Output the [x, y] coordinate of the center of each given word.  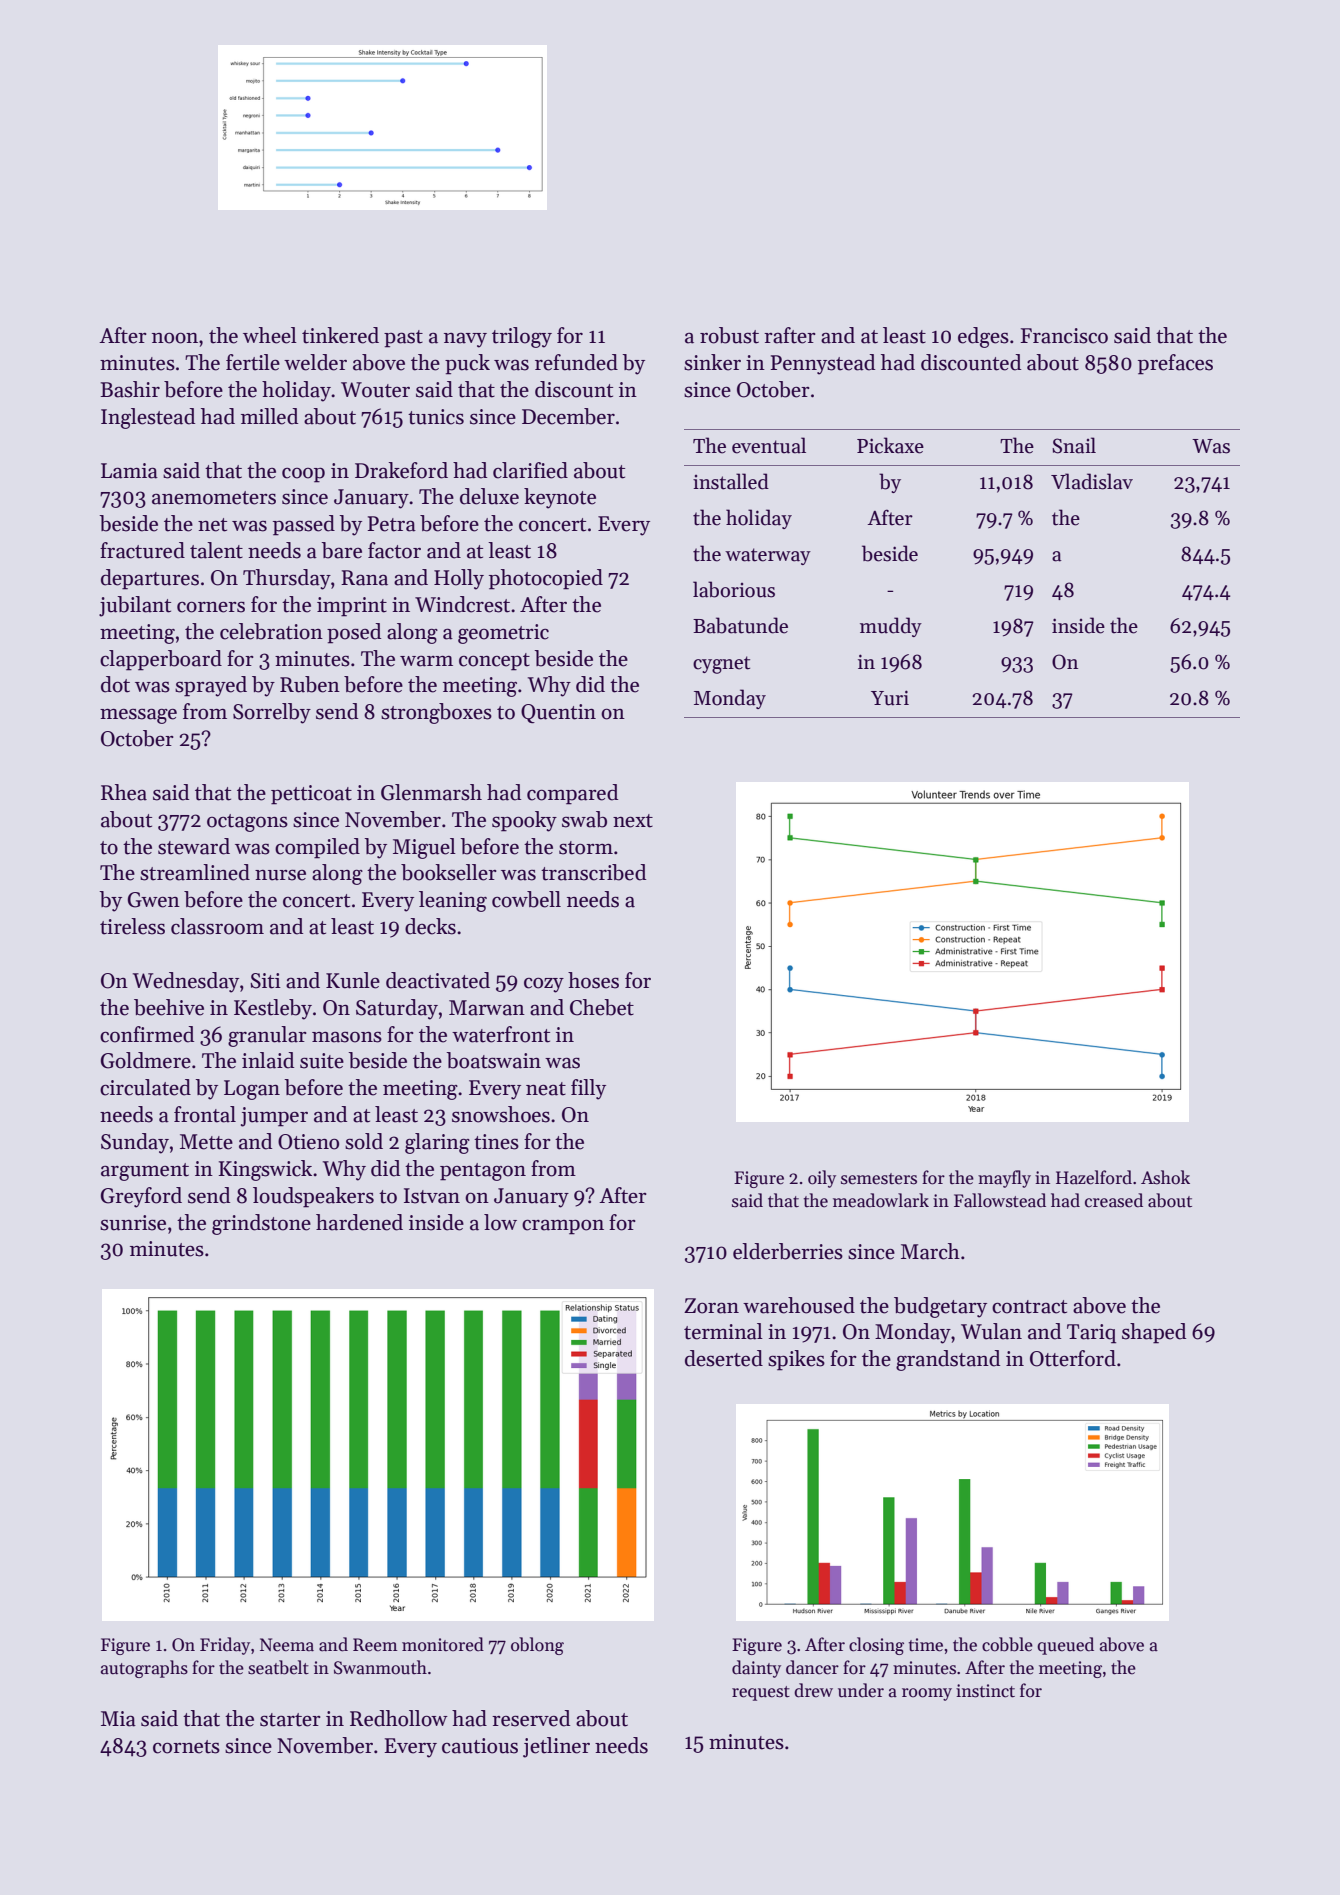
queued [1065, 1646]
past [403, 339]
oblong [537, 1646]
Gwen [154, 900]
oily [822, 1179]
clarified [530, 470]
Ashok [1165, 1177]
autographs [144, 1669]
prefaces [1175, 364]
